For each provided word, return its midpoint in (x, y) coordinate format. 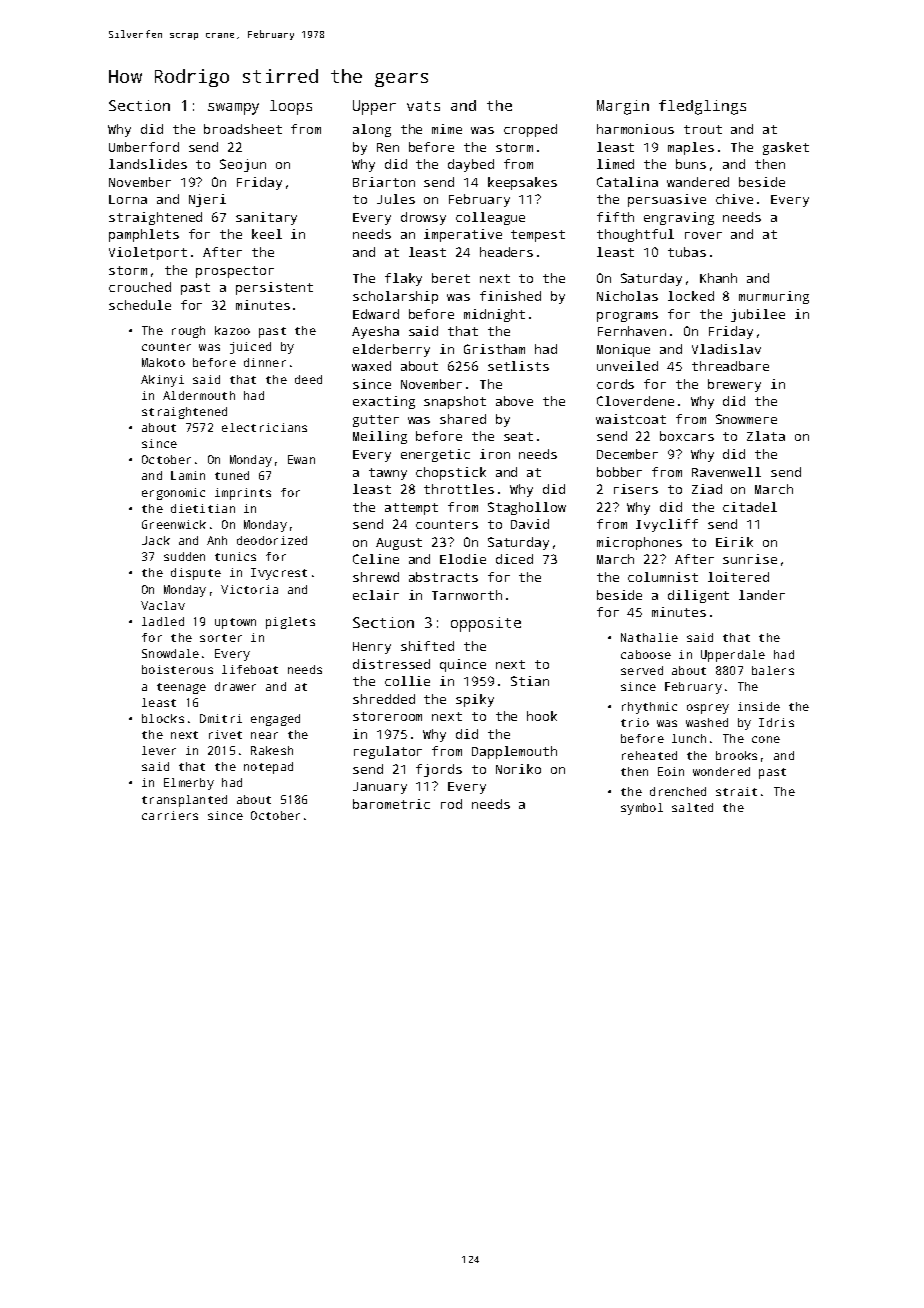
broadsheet (243, 129)
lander (762, 595)
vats (423, 106)
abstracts (443, 577)
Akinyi (162, 381)
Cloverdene (635, 401)
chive (734, 199)
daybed (471, 165)
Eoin (671, 771)
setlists (518, 366)
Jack (156, 540)
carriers (170, 815)
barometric (391, 804)
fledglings (702, 107)
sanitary (266, 218)
